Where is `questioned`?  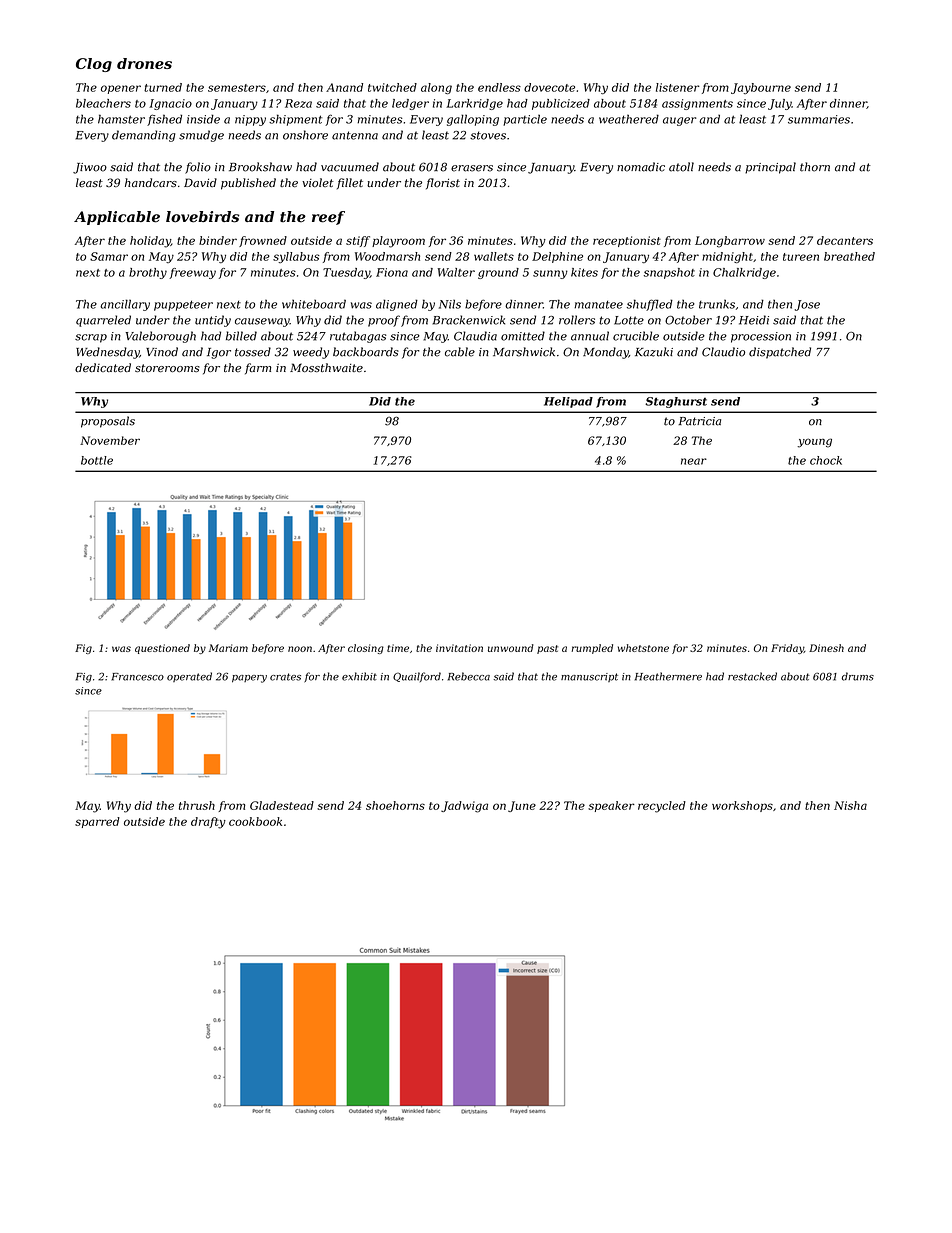
questioned is located at coordinates (162, 649).
